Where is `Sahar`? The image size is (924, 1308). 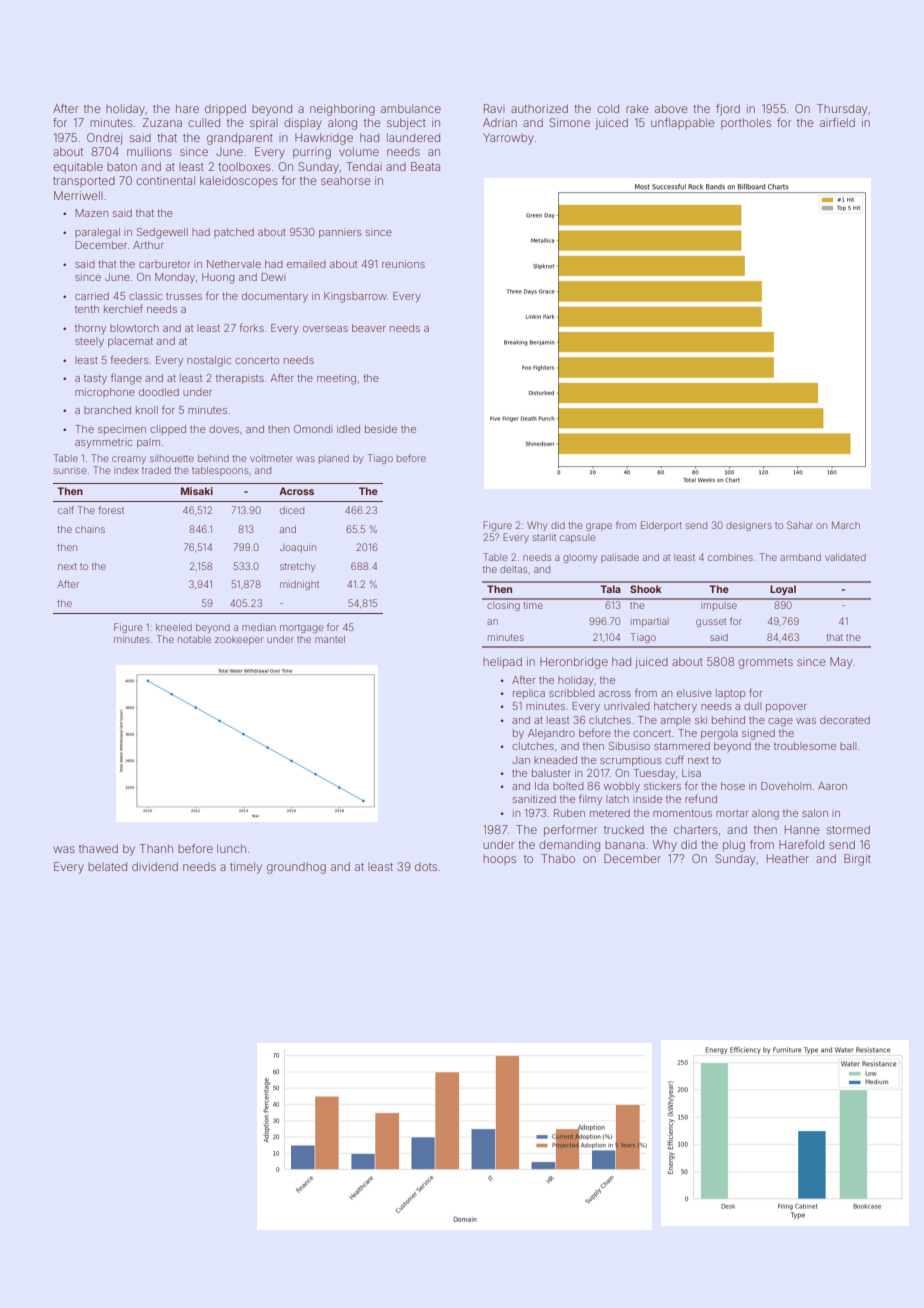 Sahar is located at coordinates (800, 525).
